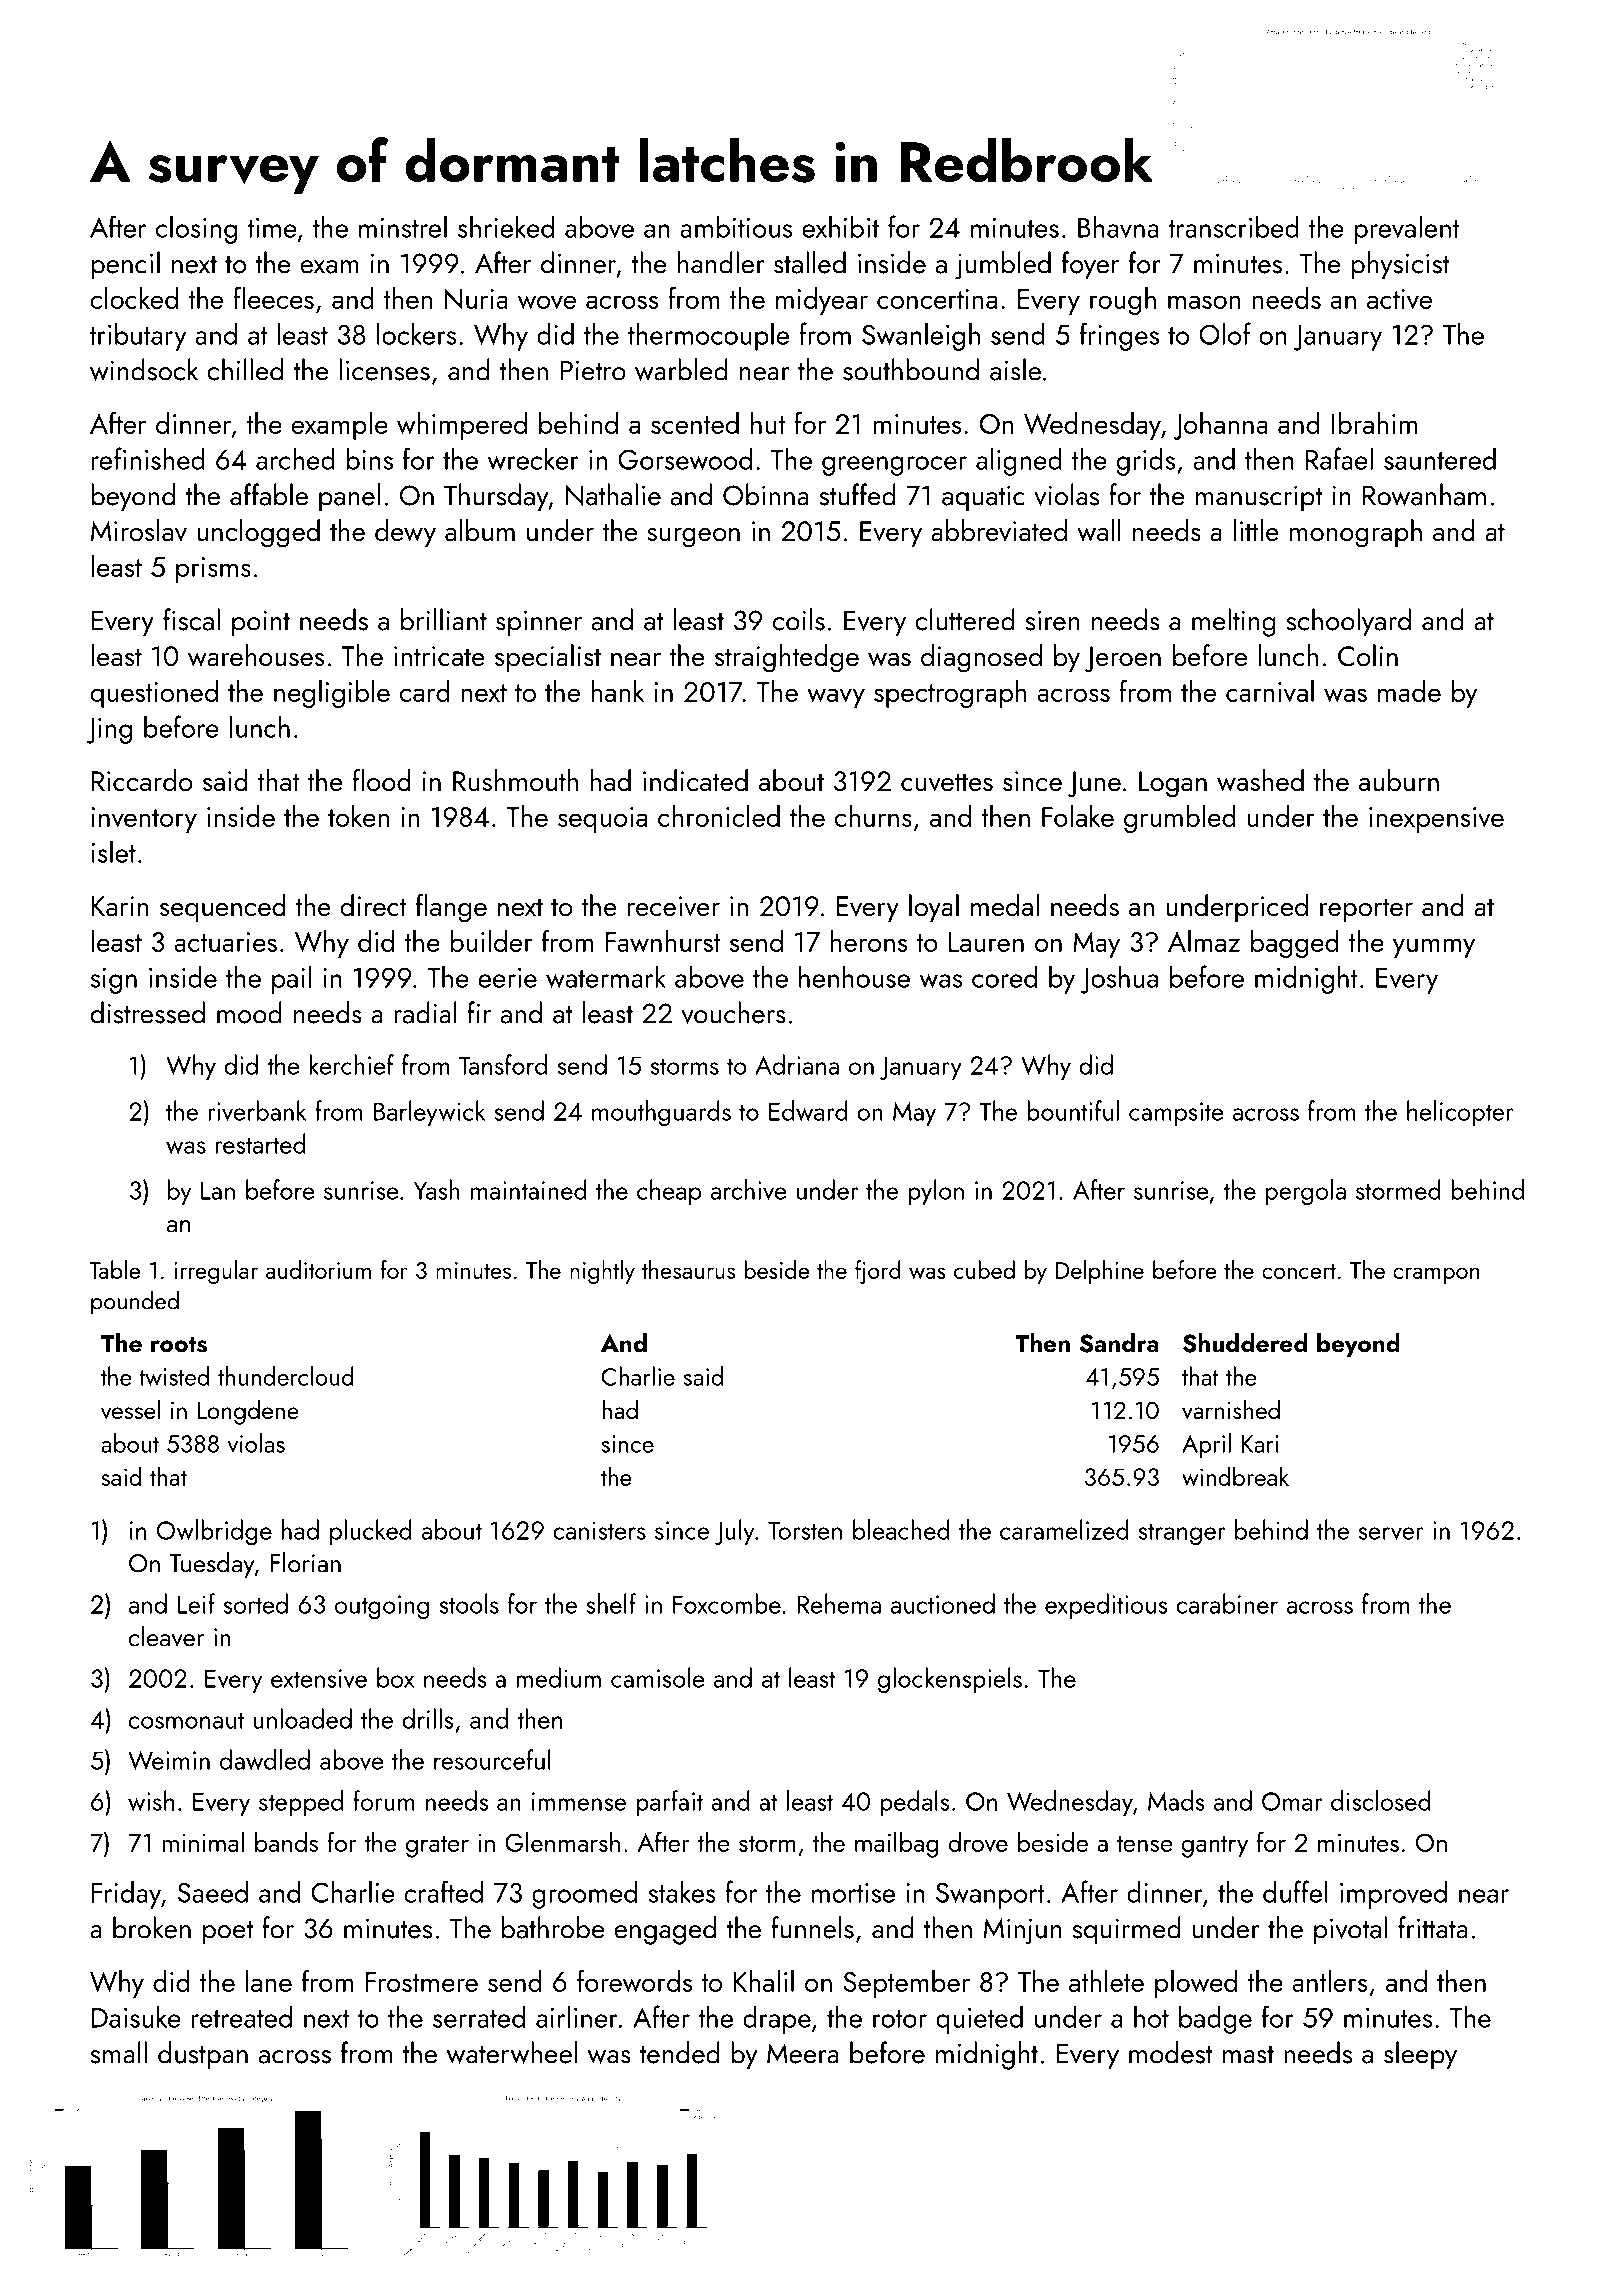 This image has width=1620, height=2292. I want to click on thermocouple, so click(708, 336).
